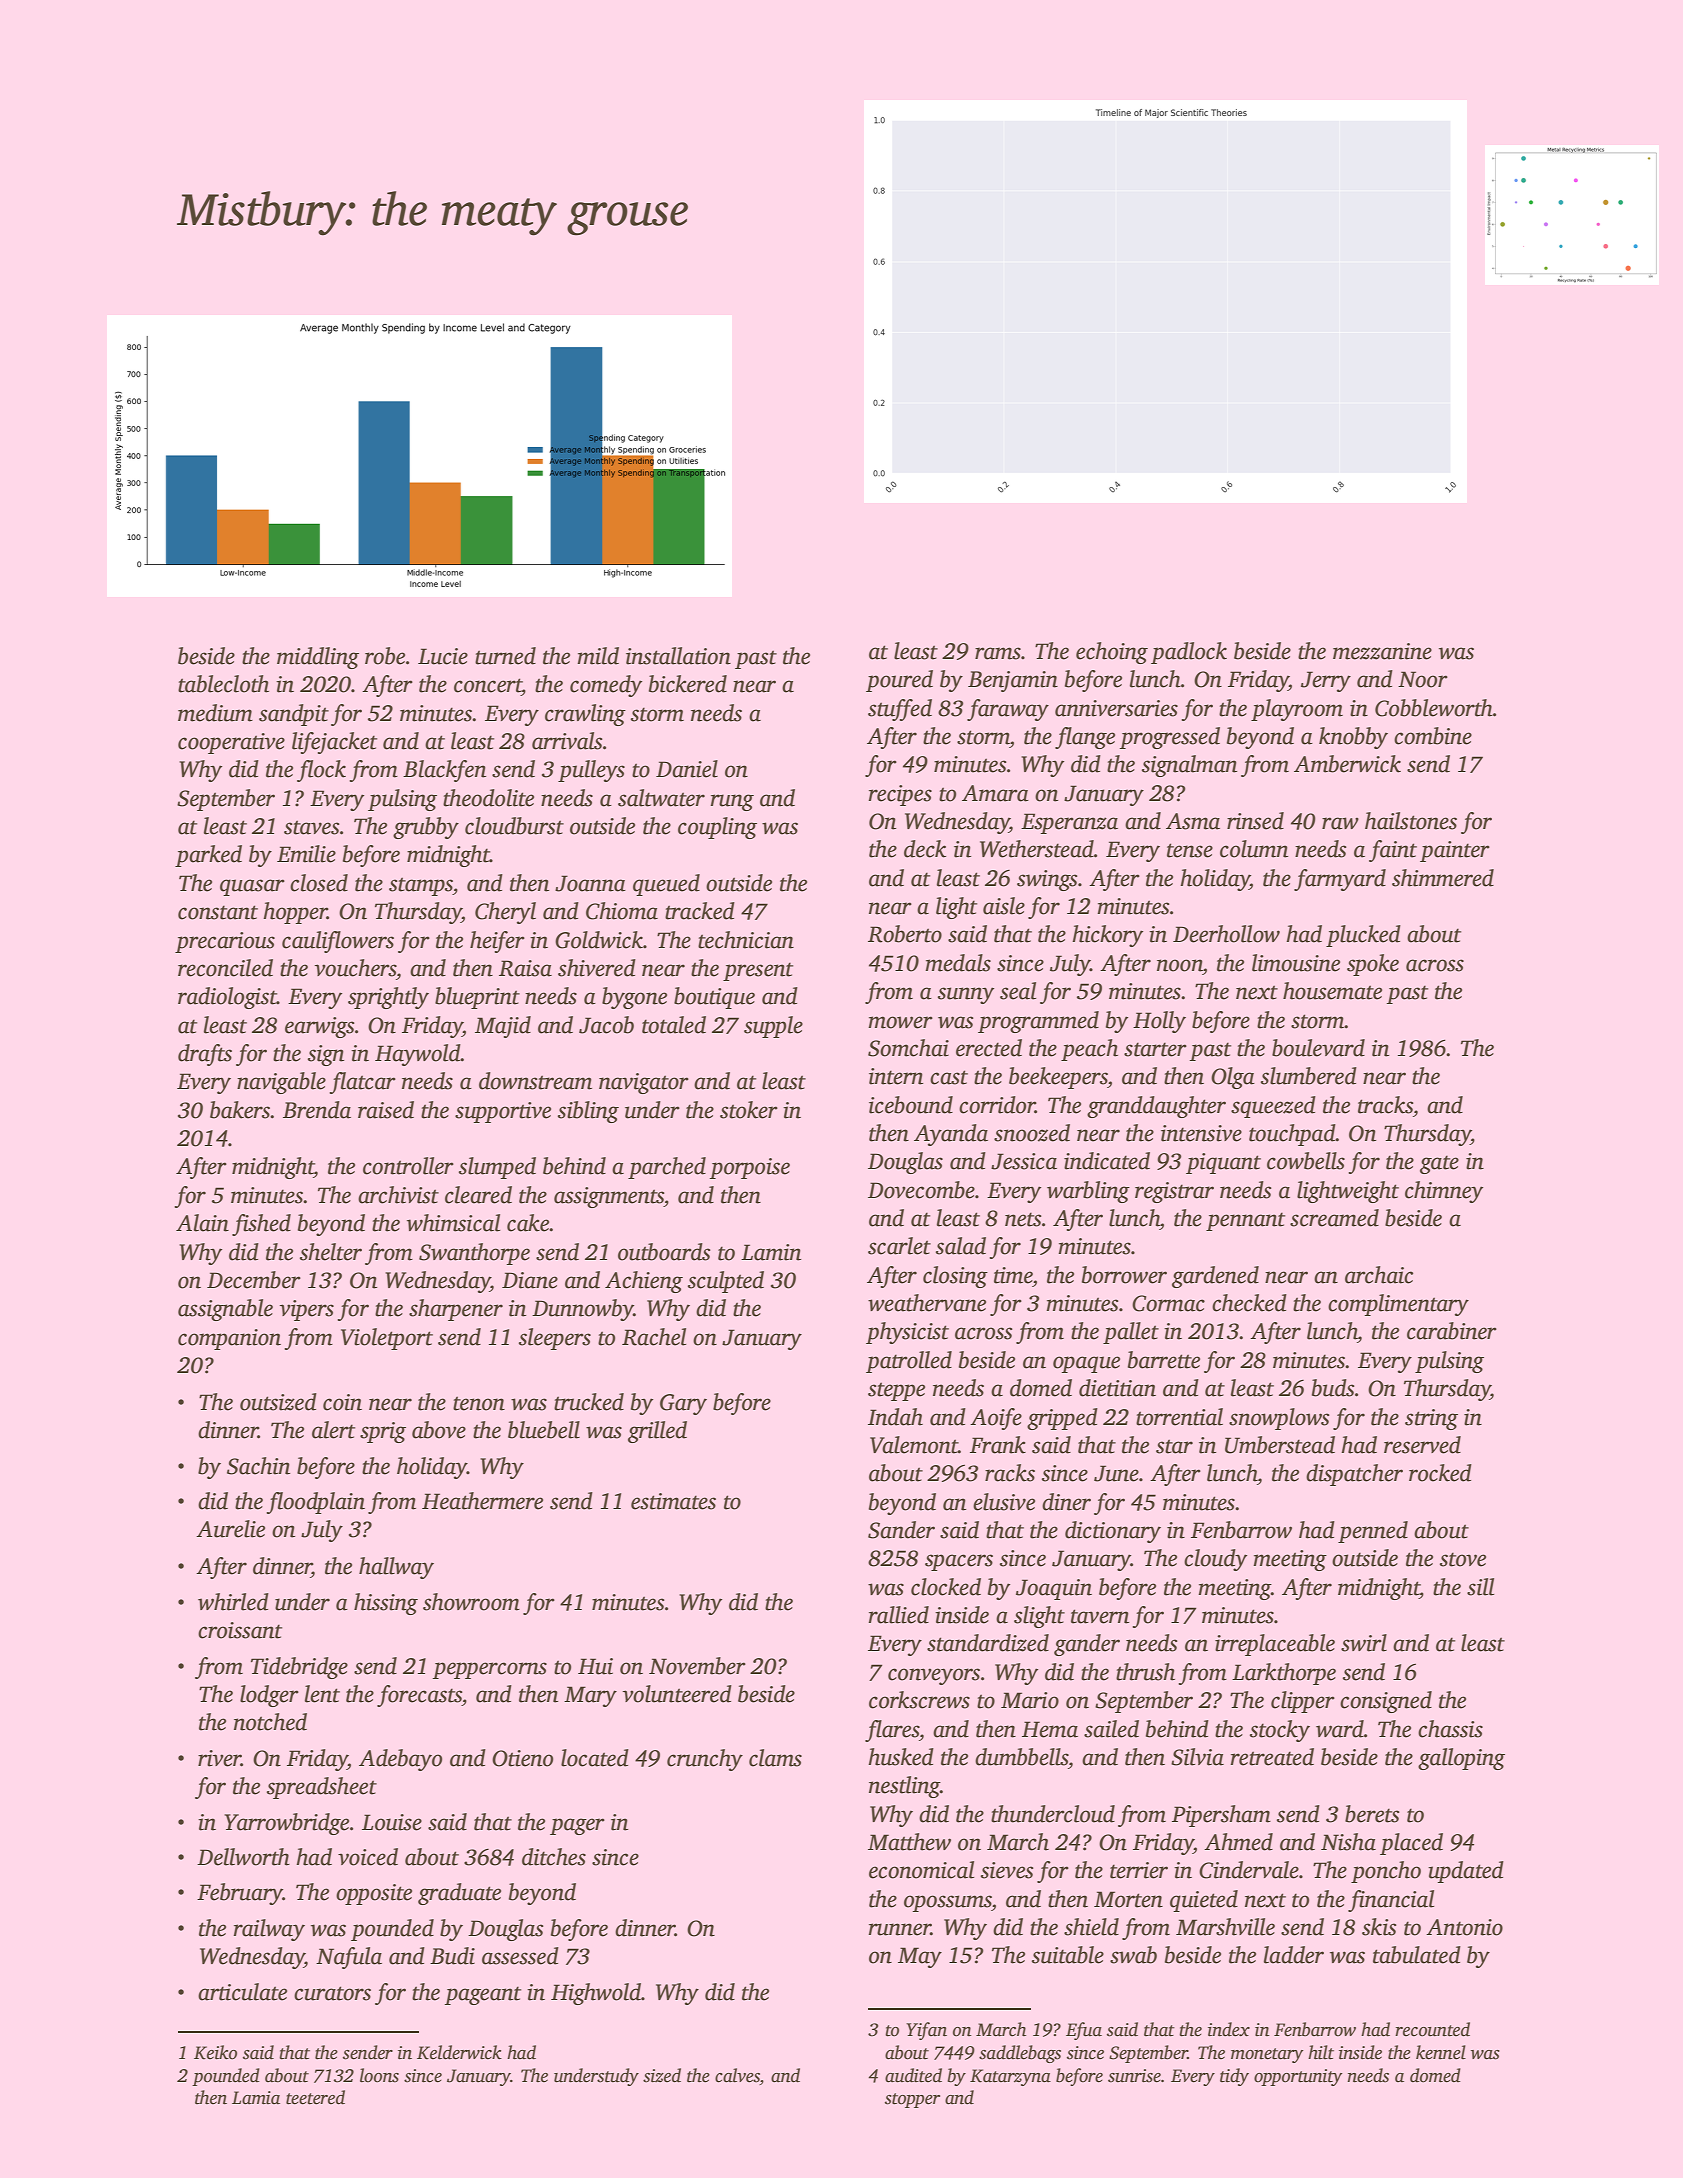  Describe the element at coordinates (688, 684) in the screenshot. I see `bickered` at that location.
